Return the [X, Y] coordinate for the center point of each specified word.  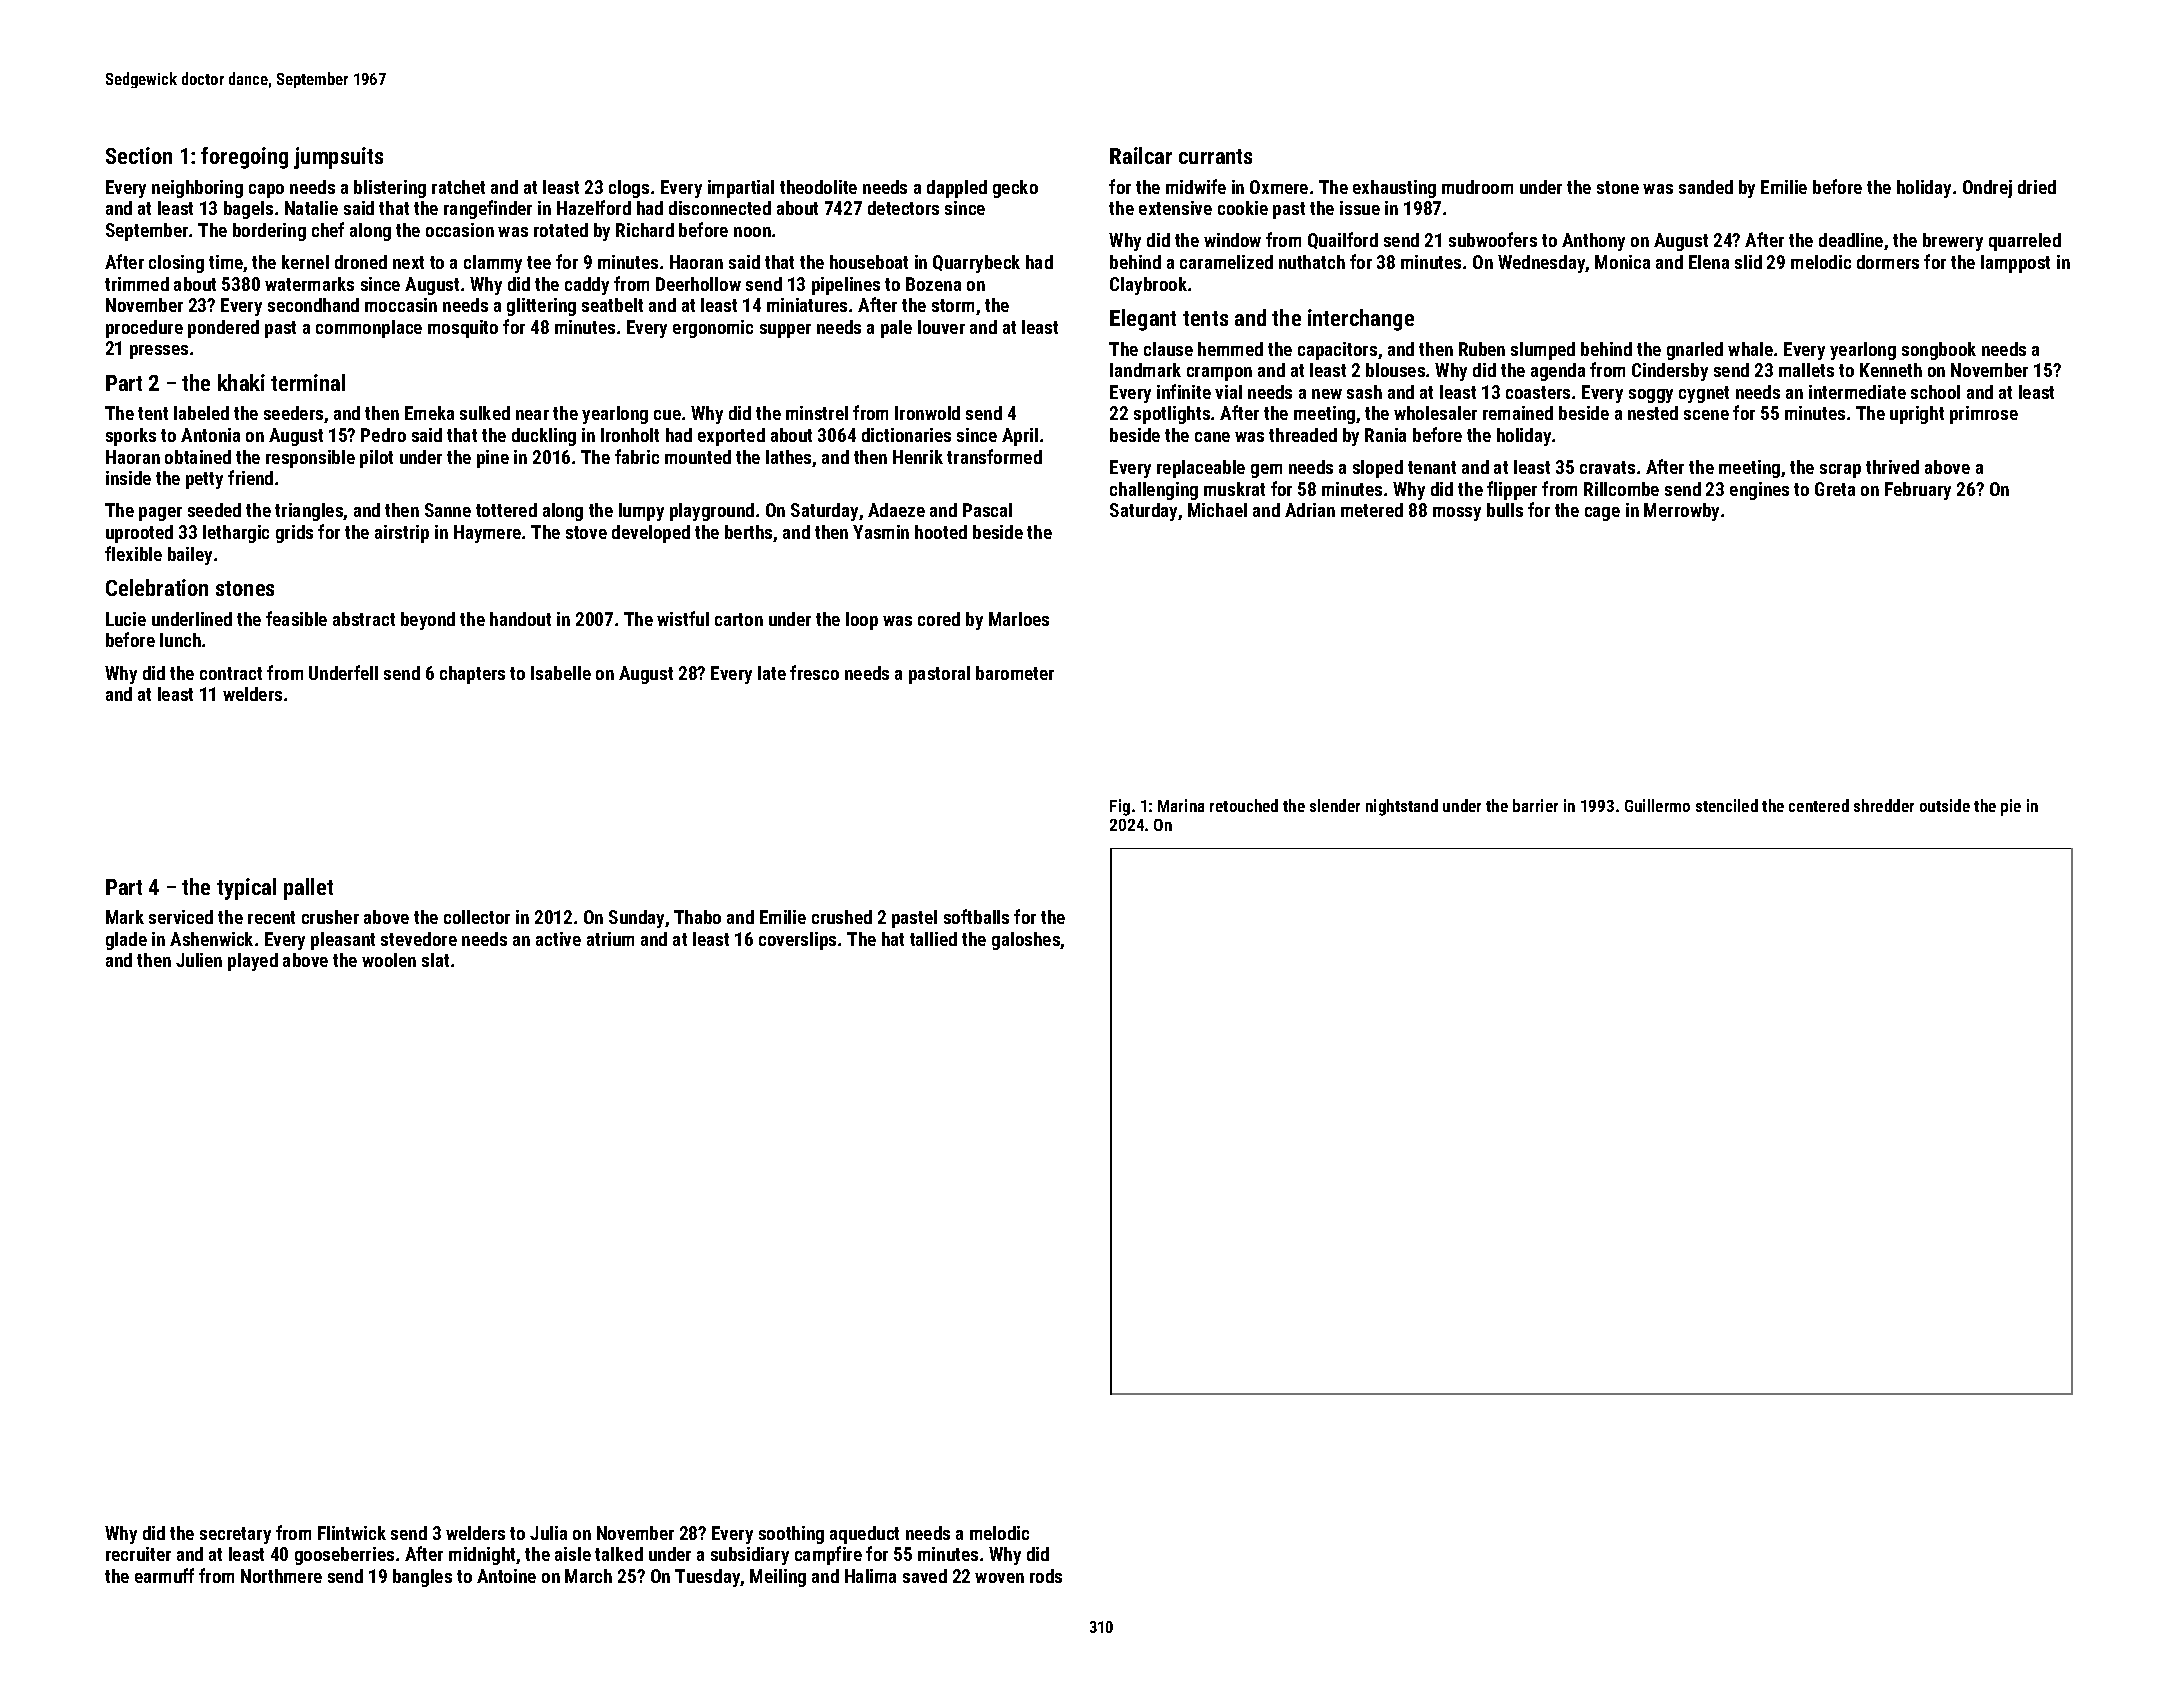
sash [1364, 392]
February [1918, 491]
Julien [199, 960]
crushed [842, 917]
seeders [293, 413]
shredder [1884, 805]
